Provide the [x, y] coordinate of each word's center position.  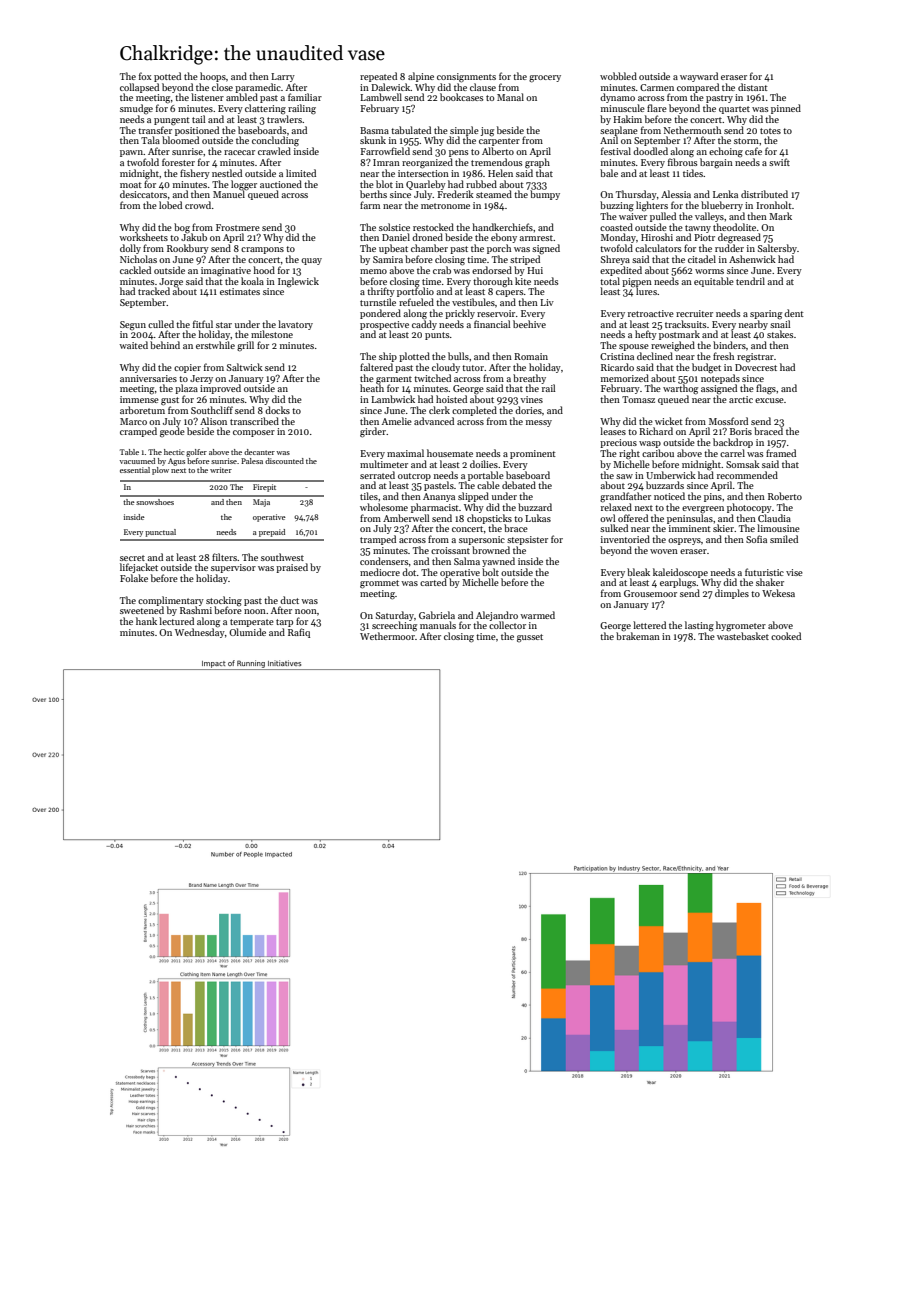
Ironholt [774, 205]
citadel [702, 259]
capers [509, 293]
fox [145, 76]
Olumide [247, 632]
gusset [530, 638]
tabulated [411, 130]
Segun [133, 325]
